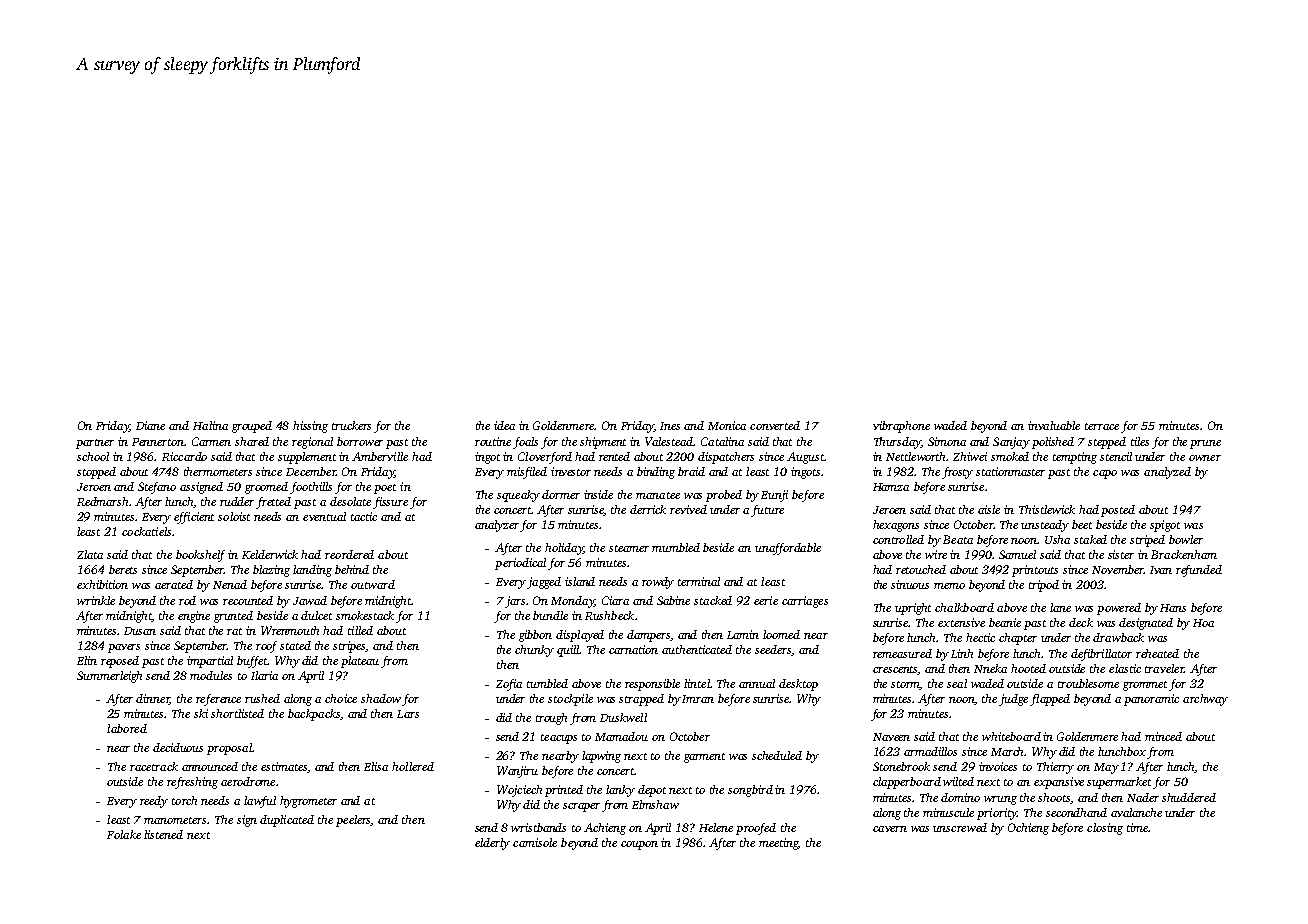 This page has width=1308, height=924. Describe the element at coordinates (676, 547) in the page. I see `mumbled` at that location.
